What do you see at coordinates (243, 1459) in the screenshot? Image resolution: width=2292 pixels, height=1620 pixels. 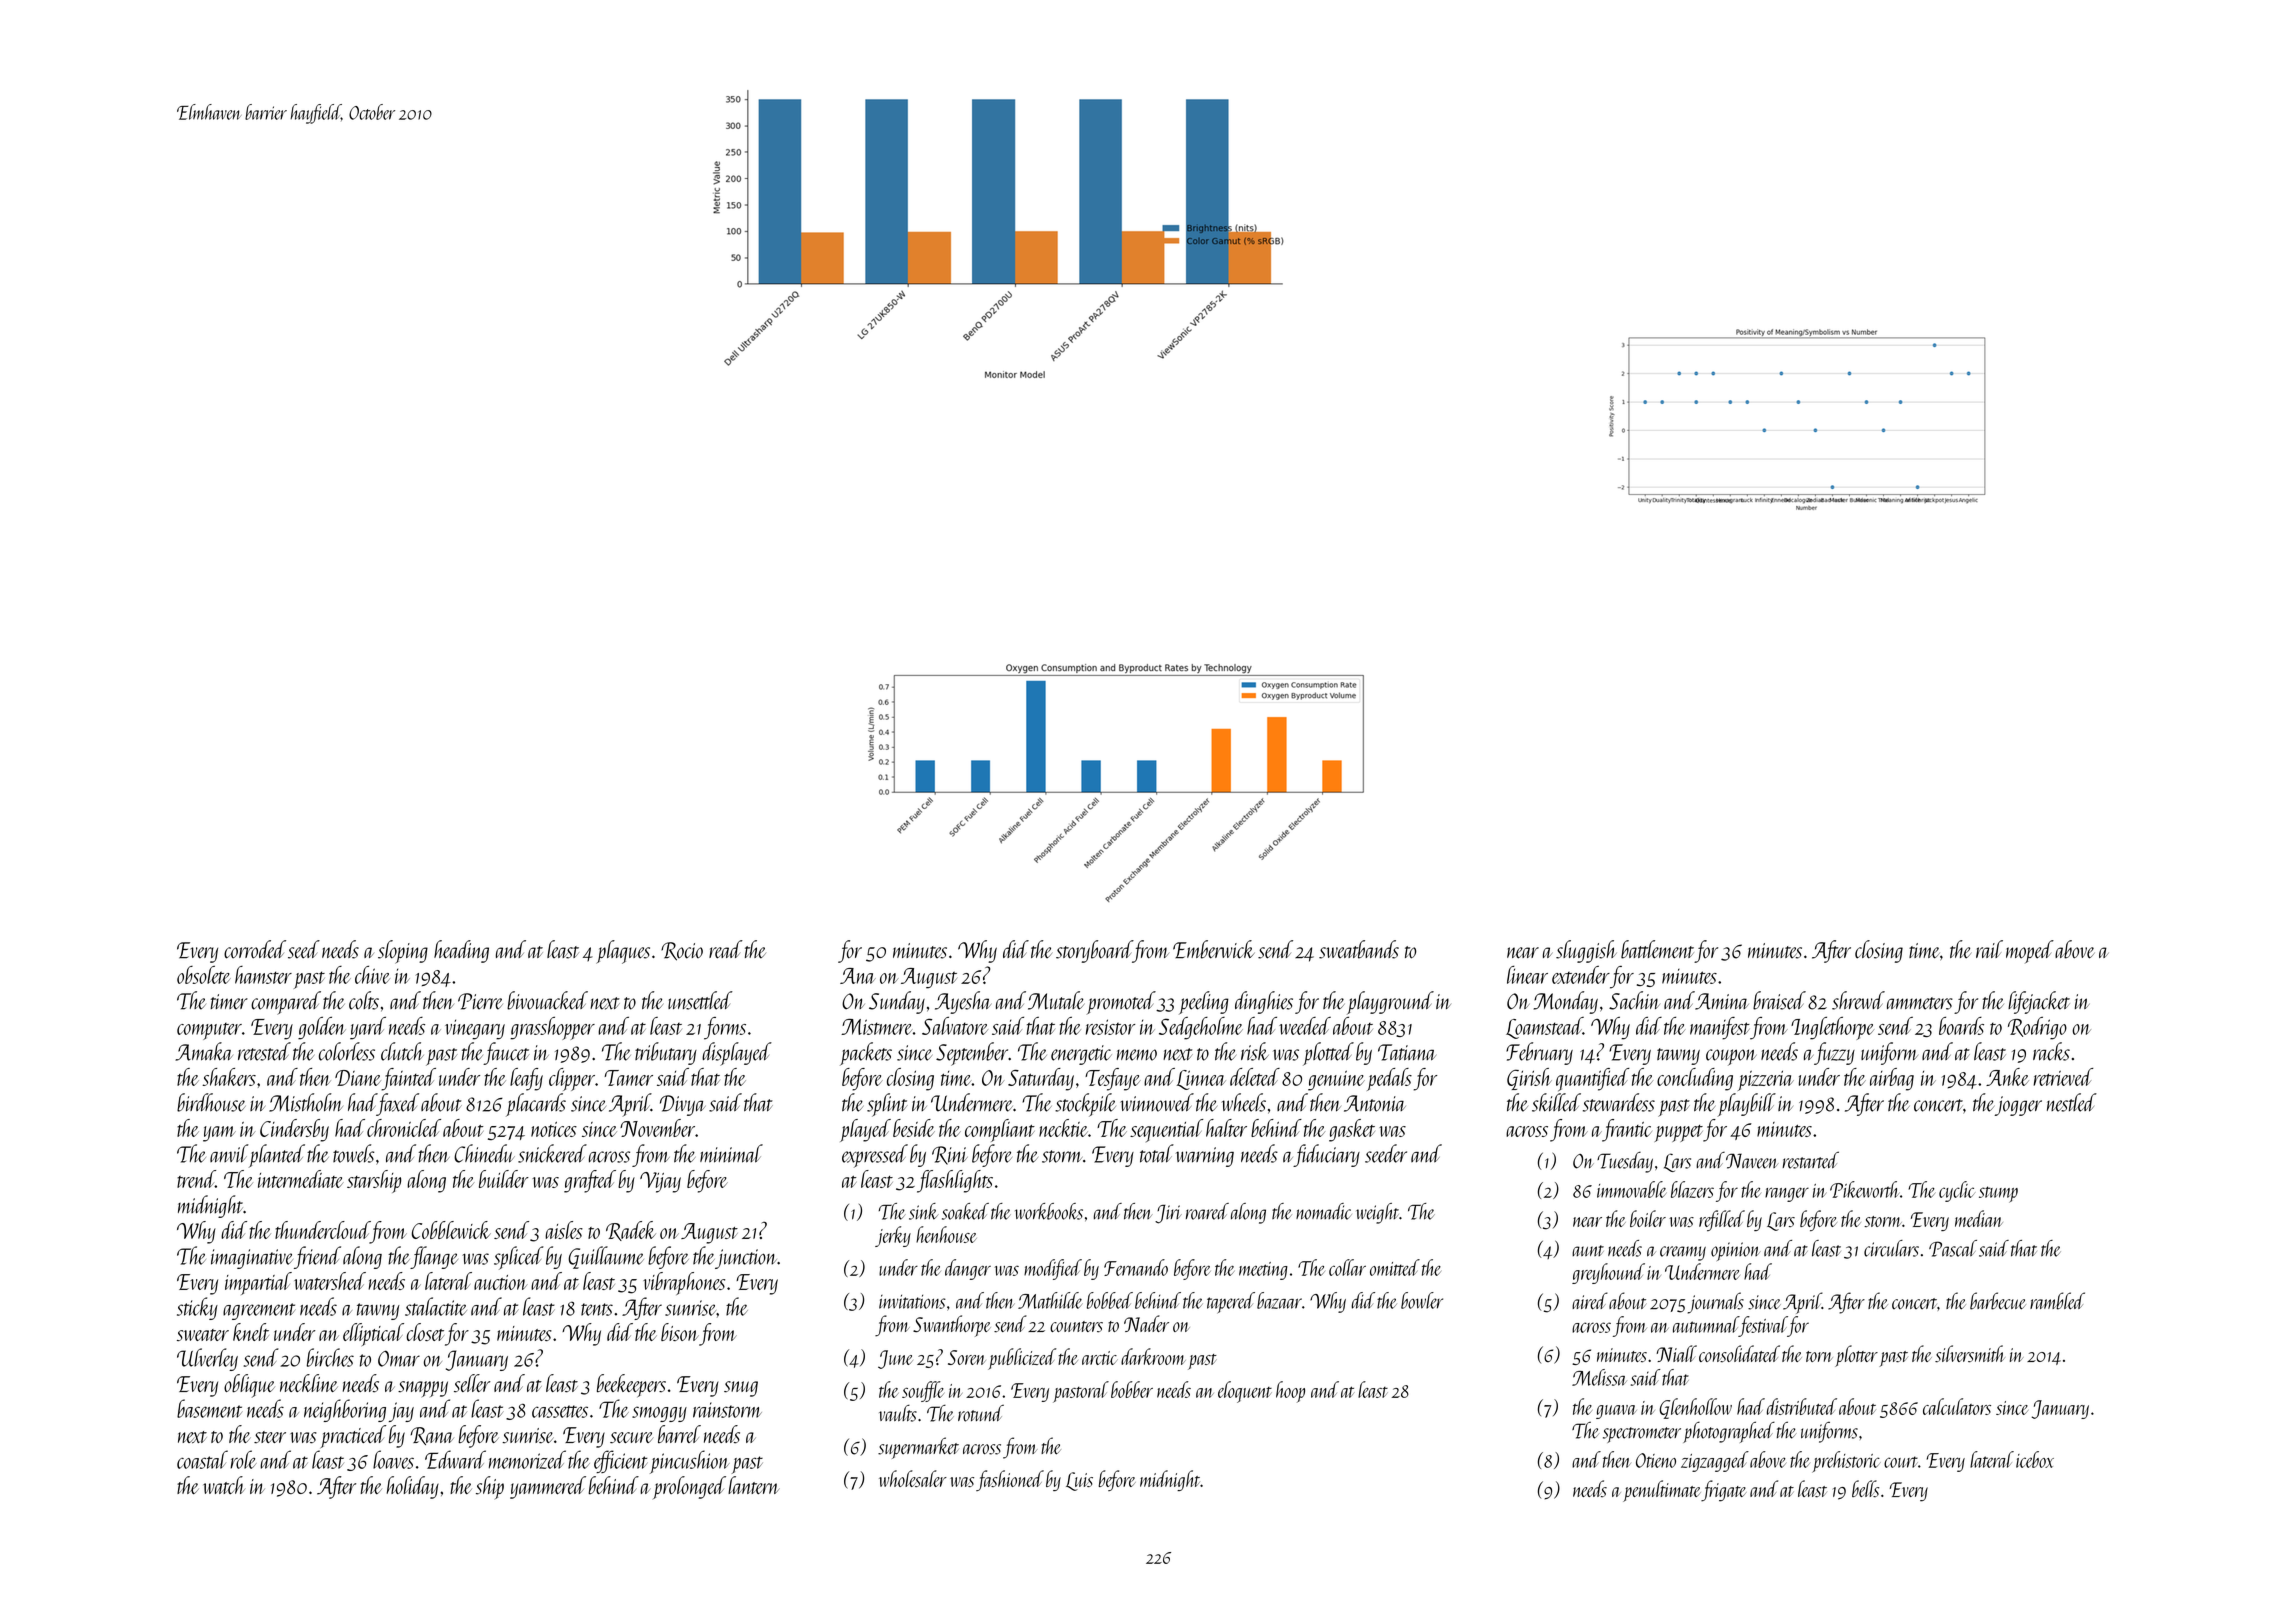 I see `role` at bounding box center [243, 1459].
